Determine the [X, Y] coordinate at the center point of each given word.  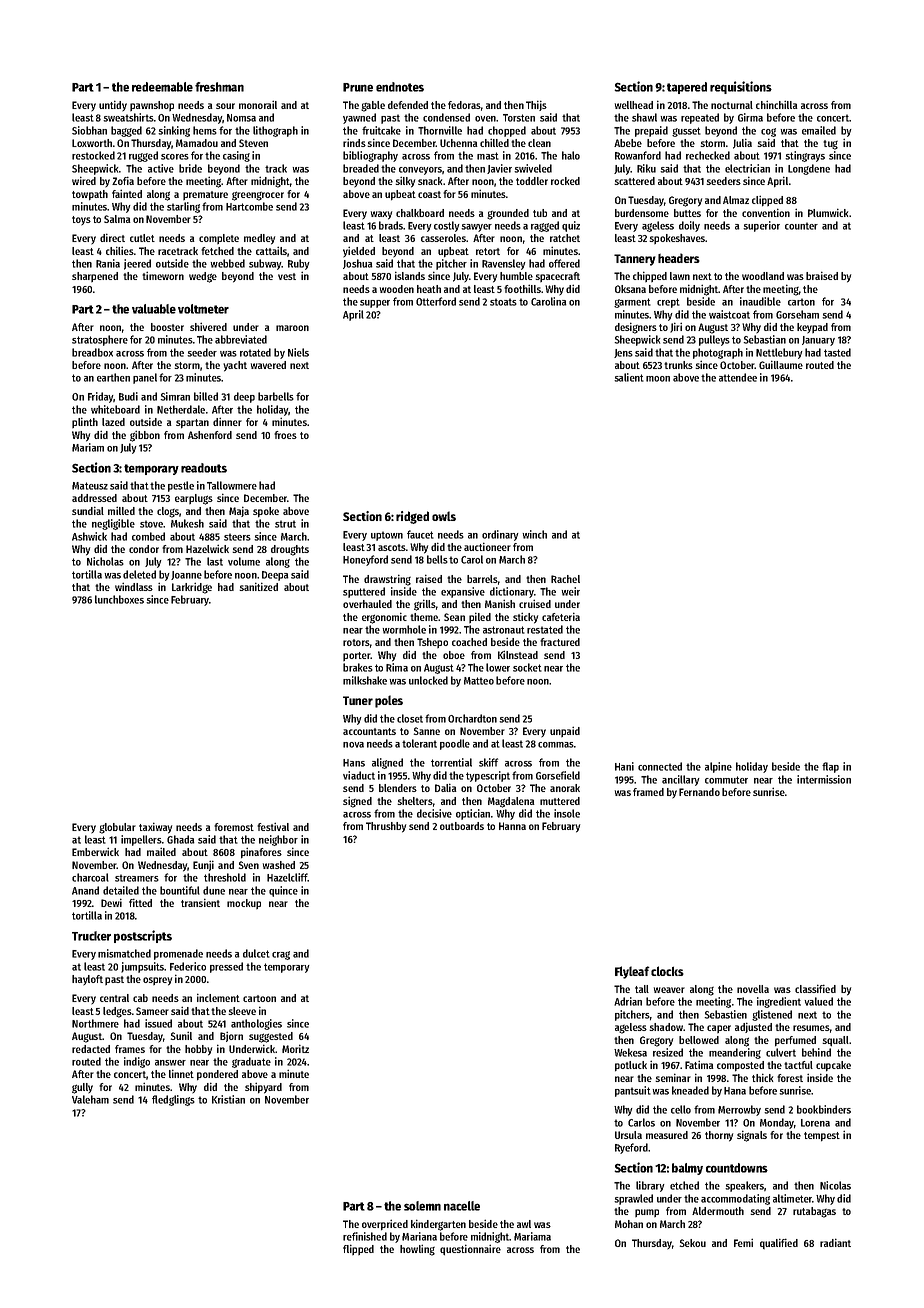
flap [830, 767]
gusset [686, 132]
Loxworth [92, 143]
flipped [358, 1249]
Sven [249, 865]
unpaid [565, 731]
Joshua [358, 264]
